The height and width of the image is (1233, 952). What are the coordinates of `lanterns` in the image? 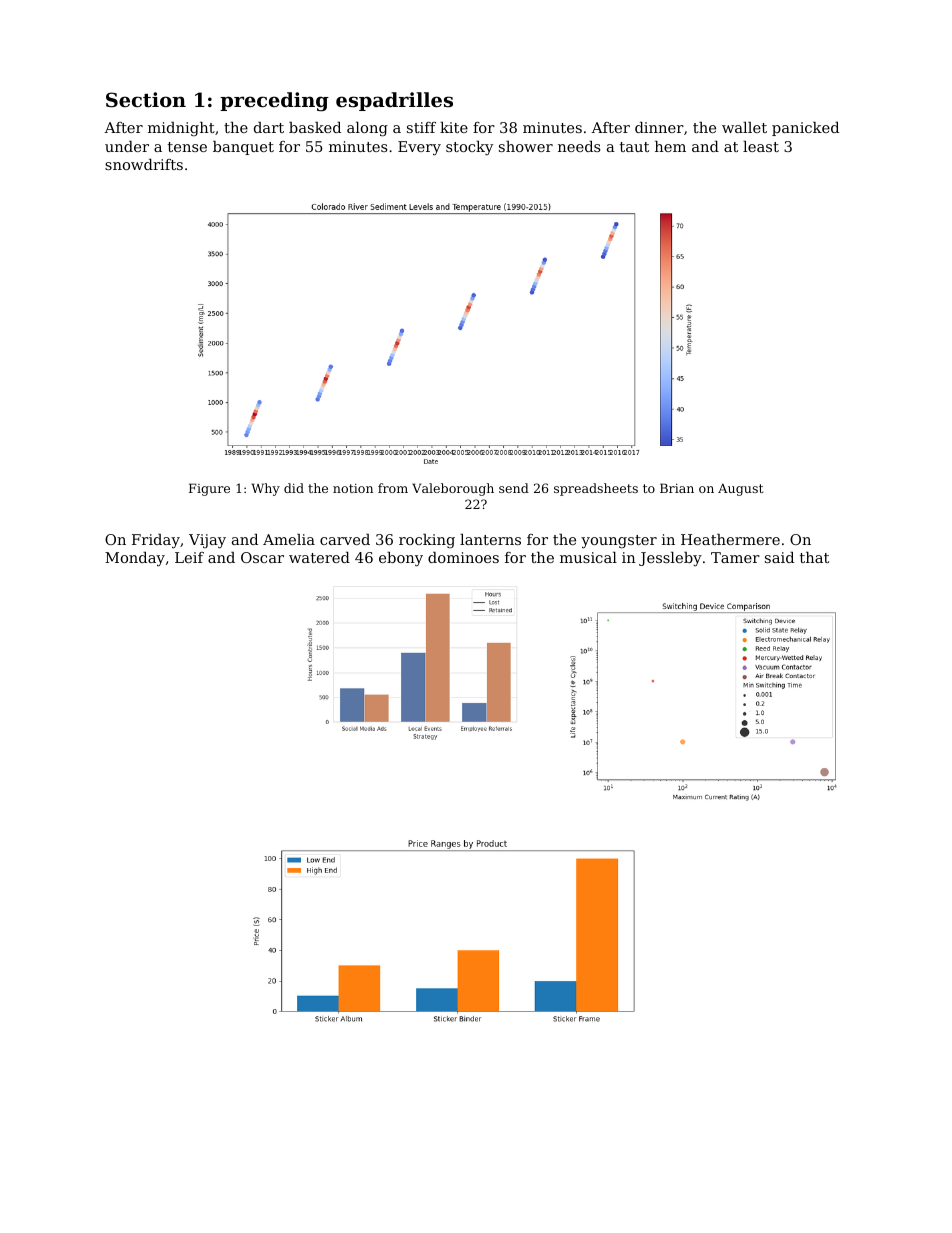 It's located at (490, 539).
